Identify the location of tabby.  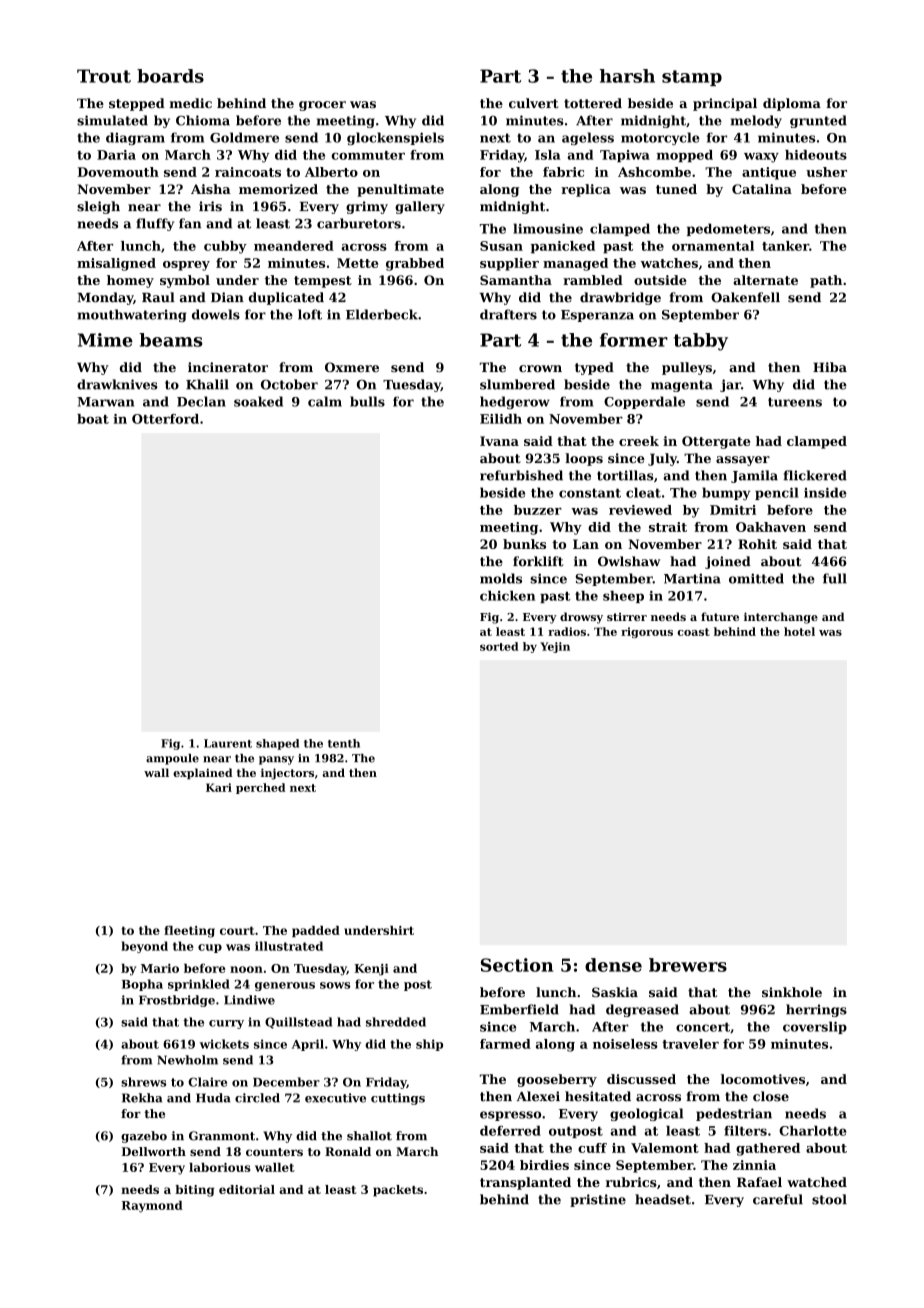
(701, 342).
